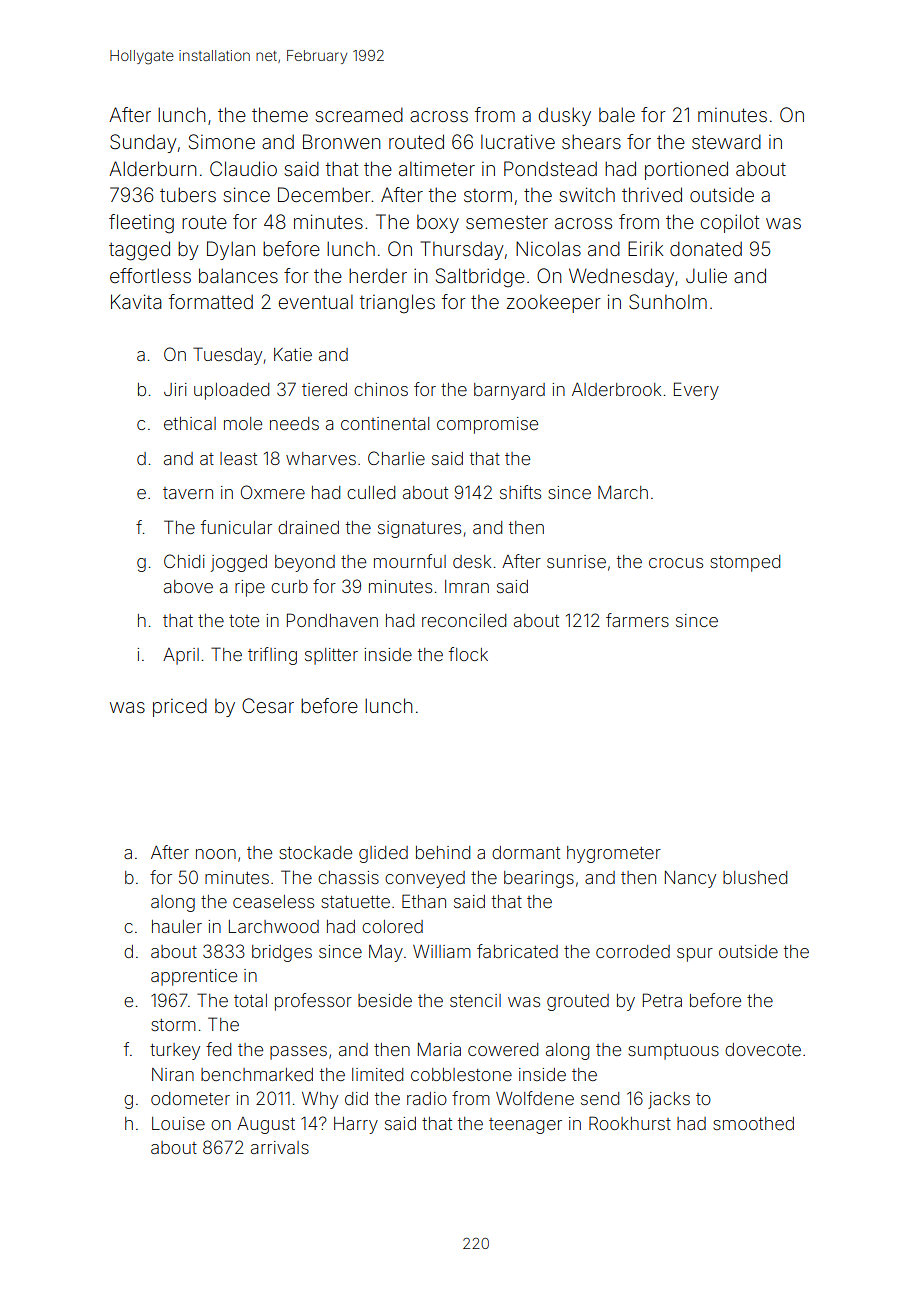 The width and height of the document is (924, 1308). What do you see at coordinates (194, 977) in the document?
I see `apprentice` at bounding box center [194, 977].
